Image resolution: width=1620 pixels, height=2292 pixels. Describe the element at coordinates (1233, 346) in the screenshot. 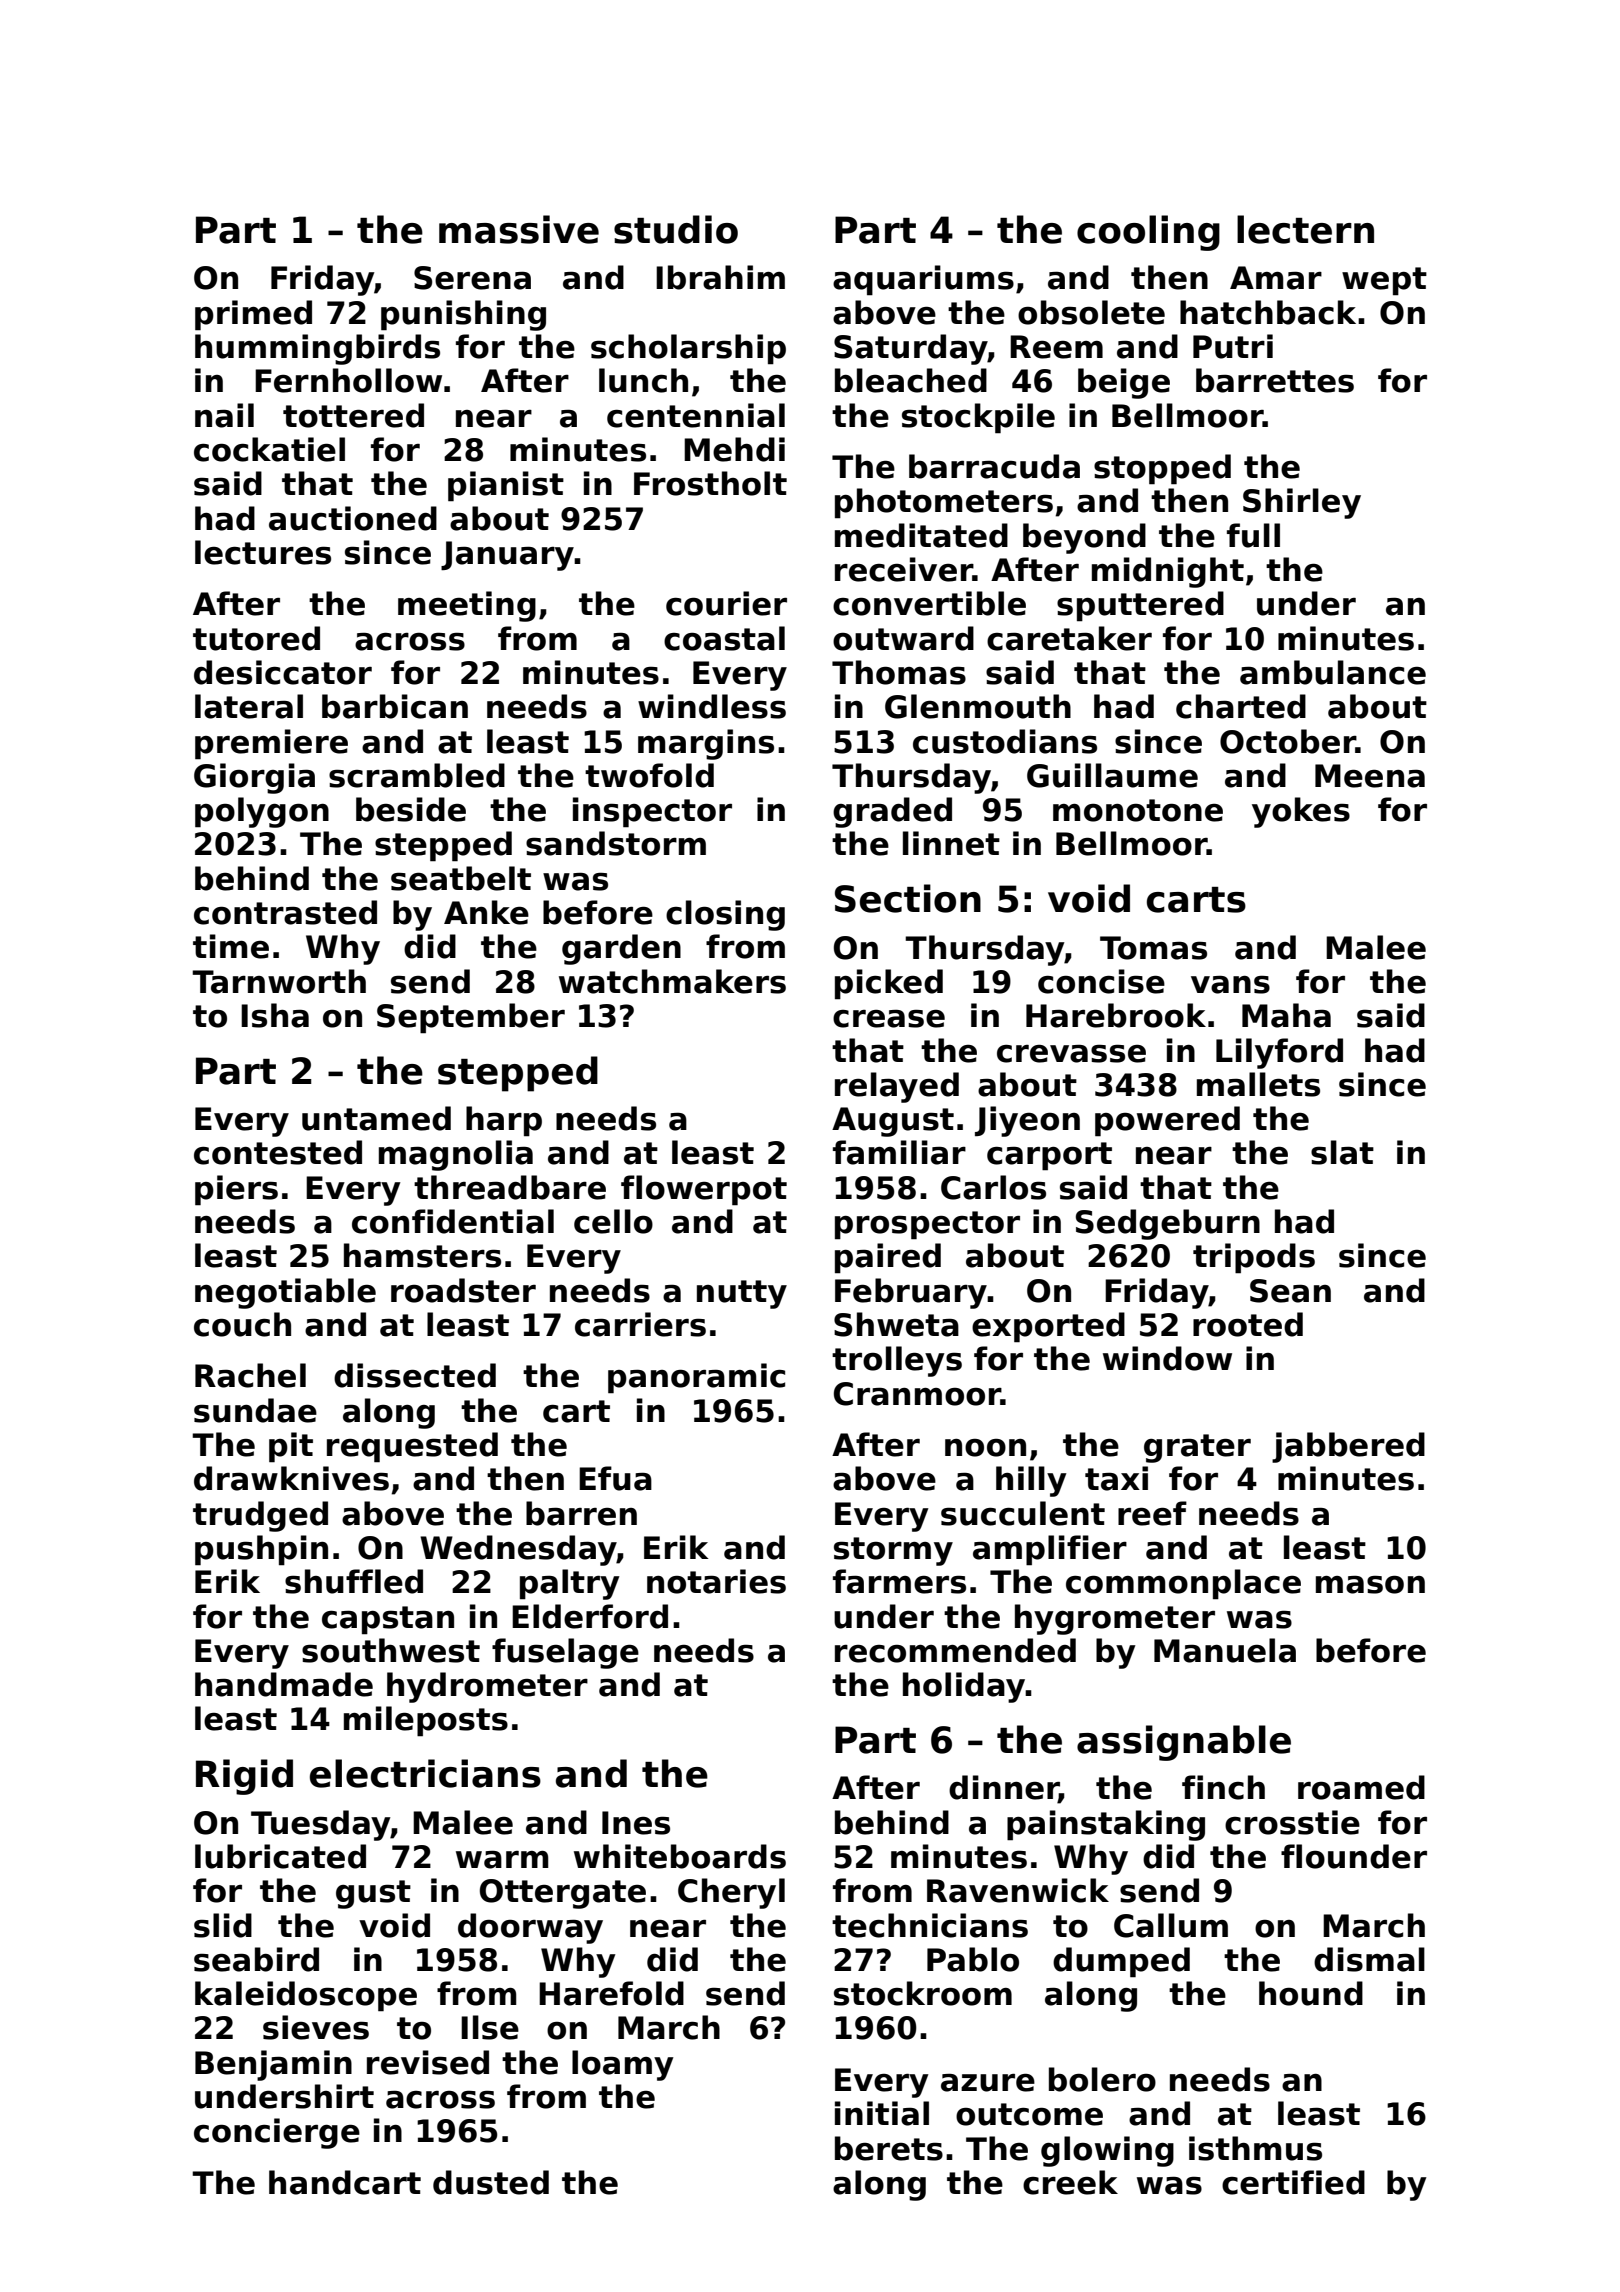

I see `Putri` at that location.
